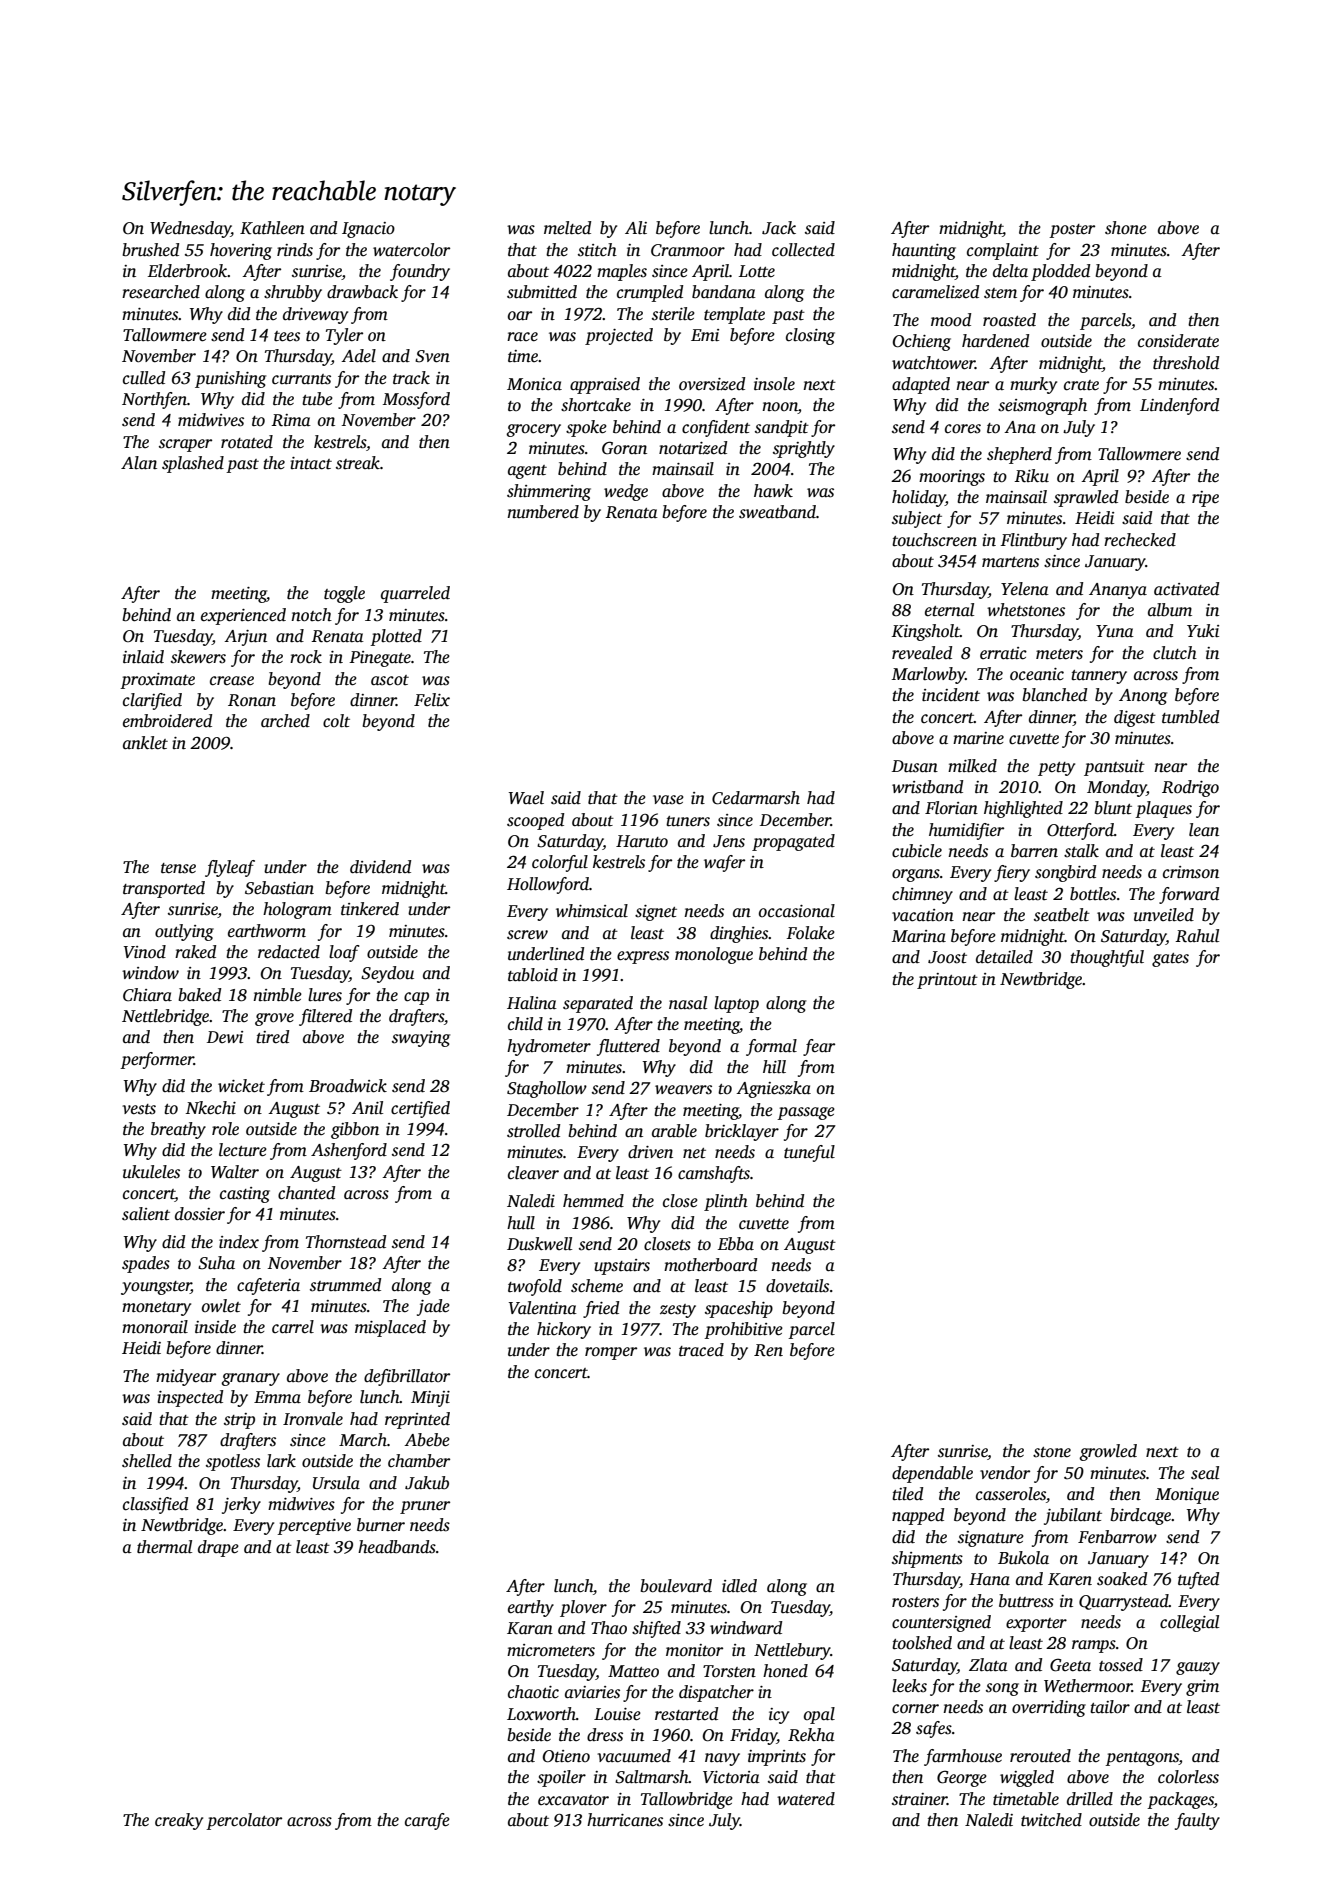  Describe the element at coordinates (243, 616) in the screenshot. I see `experienced` at that location.
